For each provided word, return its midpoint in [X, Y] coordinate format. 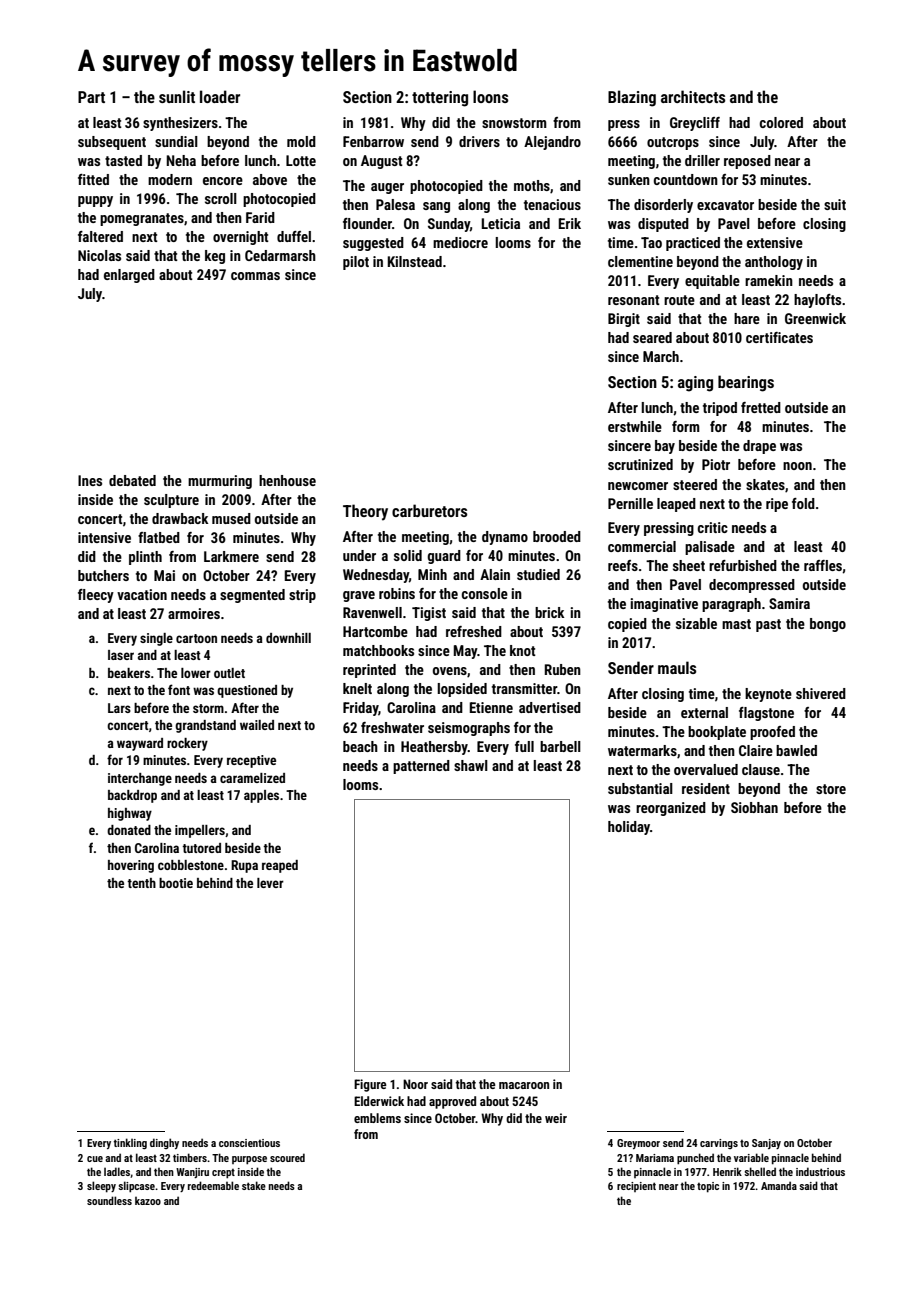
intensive [104, 537]
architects [693, 96]
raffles [823, 565]
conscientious [249, 1143]
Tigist [429, 614]
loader [220, 96]
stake [254, 1185]
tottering [440, 99]
